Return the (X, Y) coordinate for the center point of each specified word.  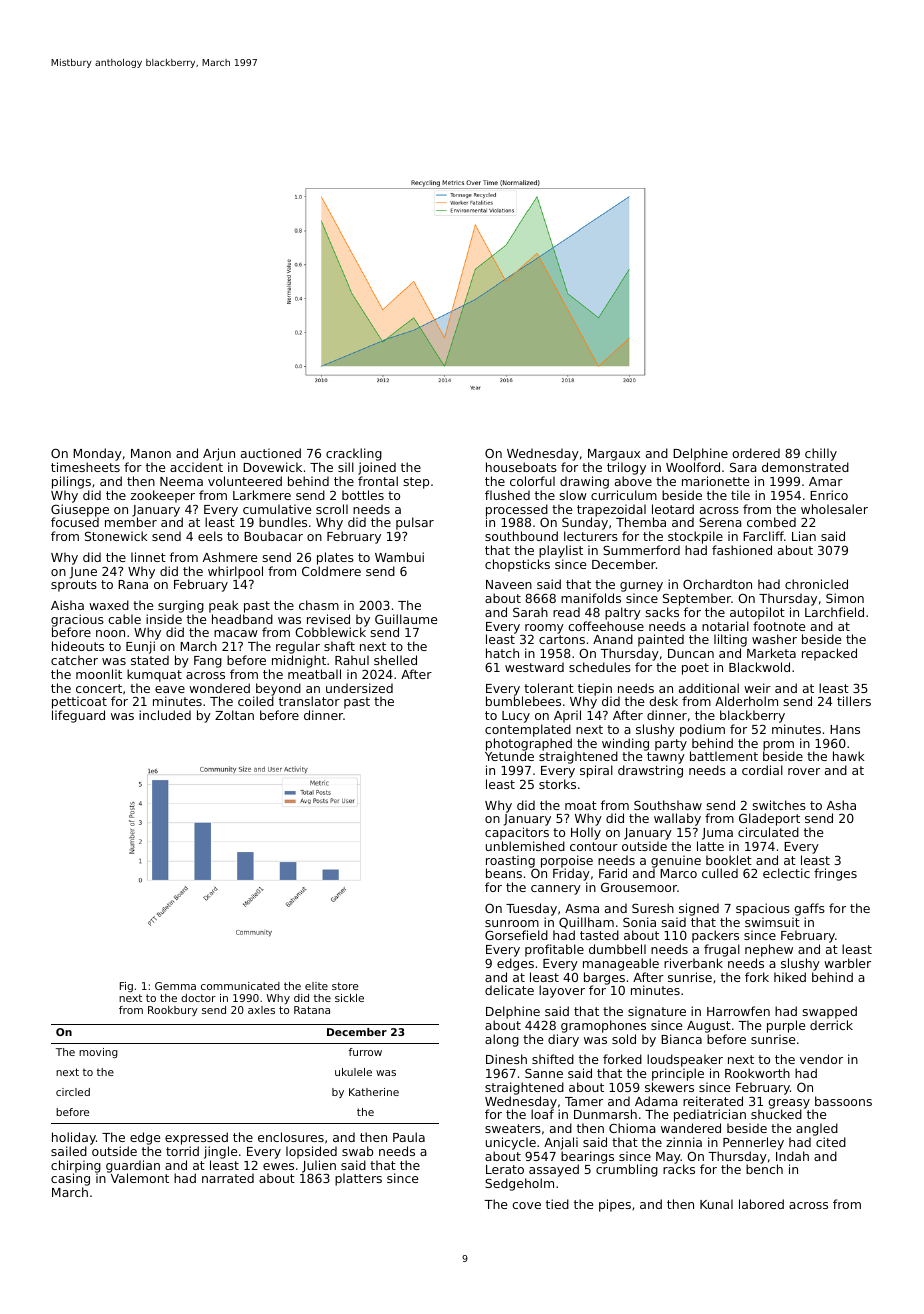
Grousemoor (639, 887)
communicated (240, 986)
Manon (151, 453)
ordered (756, 453)
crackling (354, 454)
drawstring (650, 771)
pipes (615, 1205)
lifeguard (78, 716)
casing (70, 1179)
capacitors (517, 833)
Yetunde (509, 756)
